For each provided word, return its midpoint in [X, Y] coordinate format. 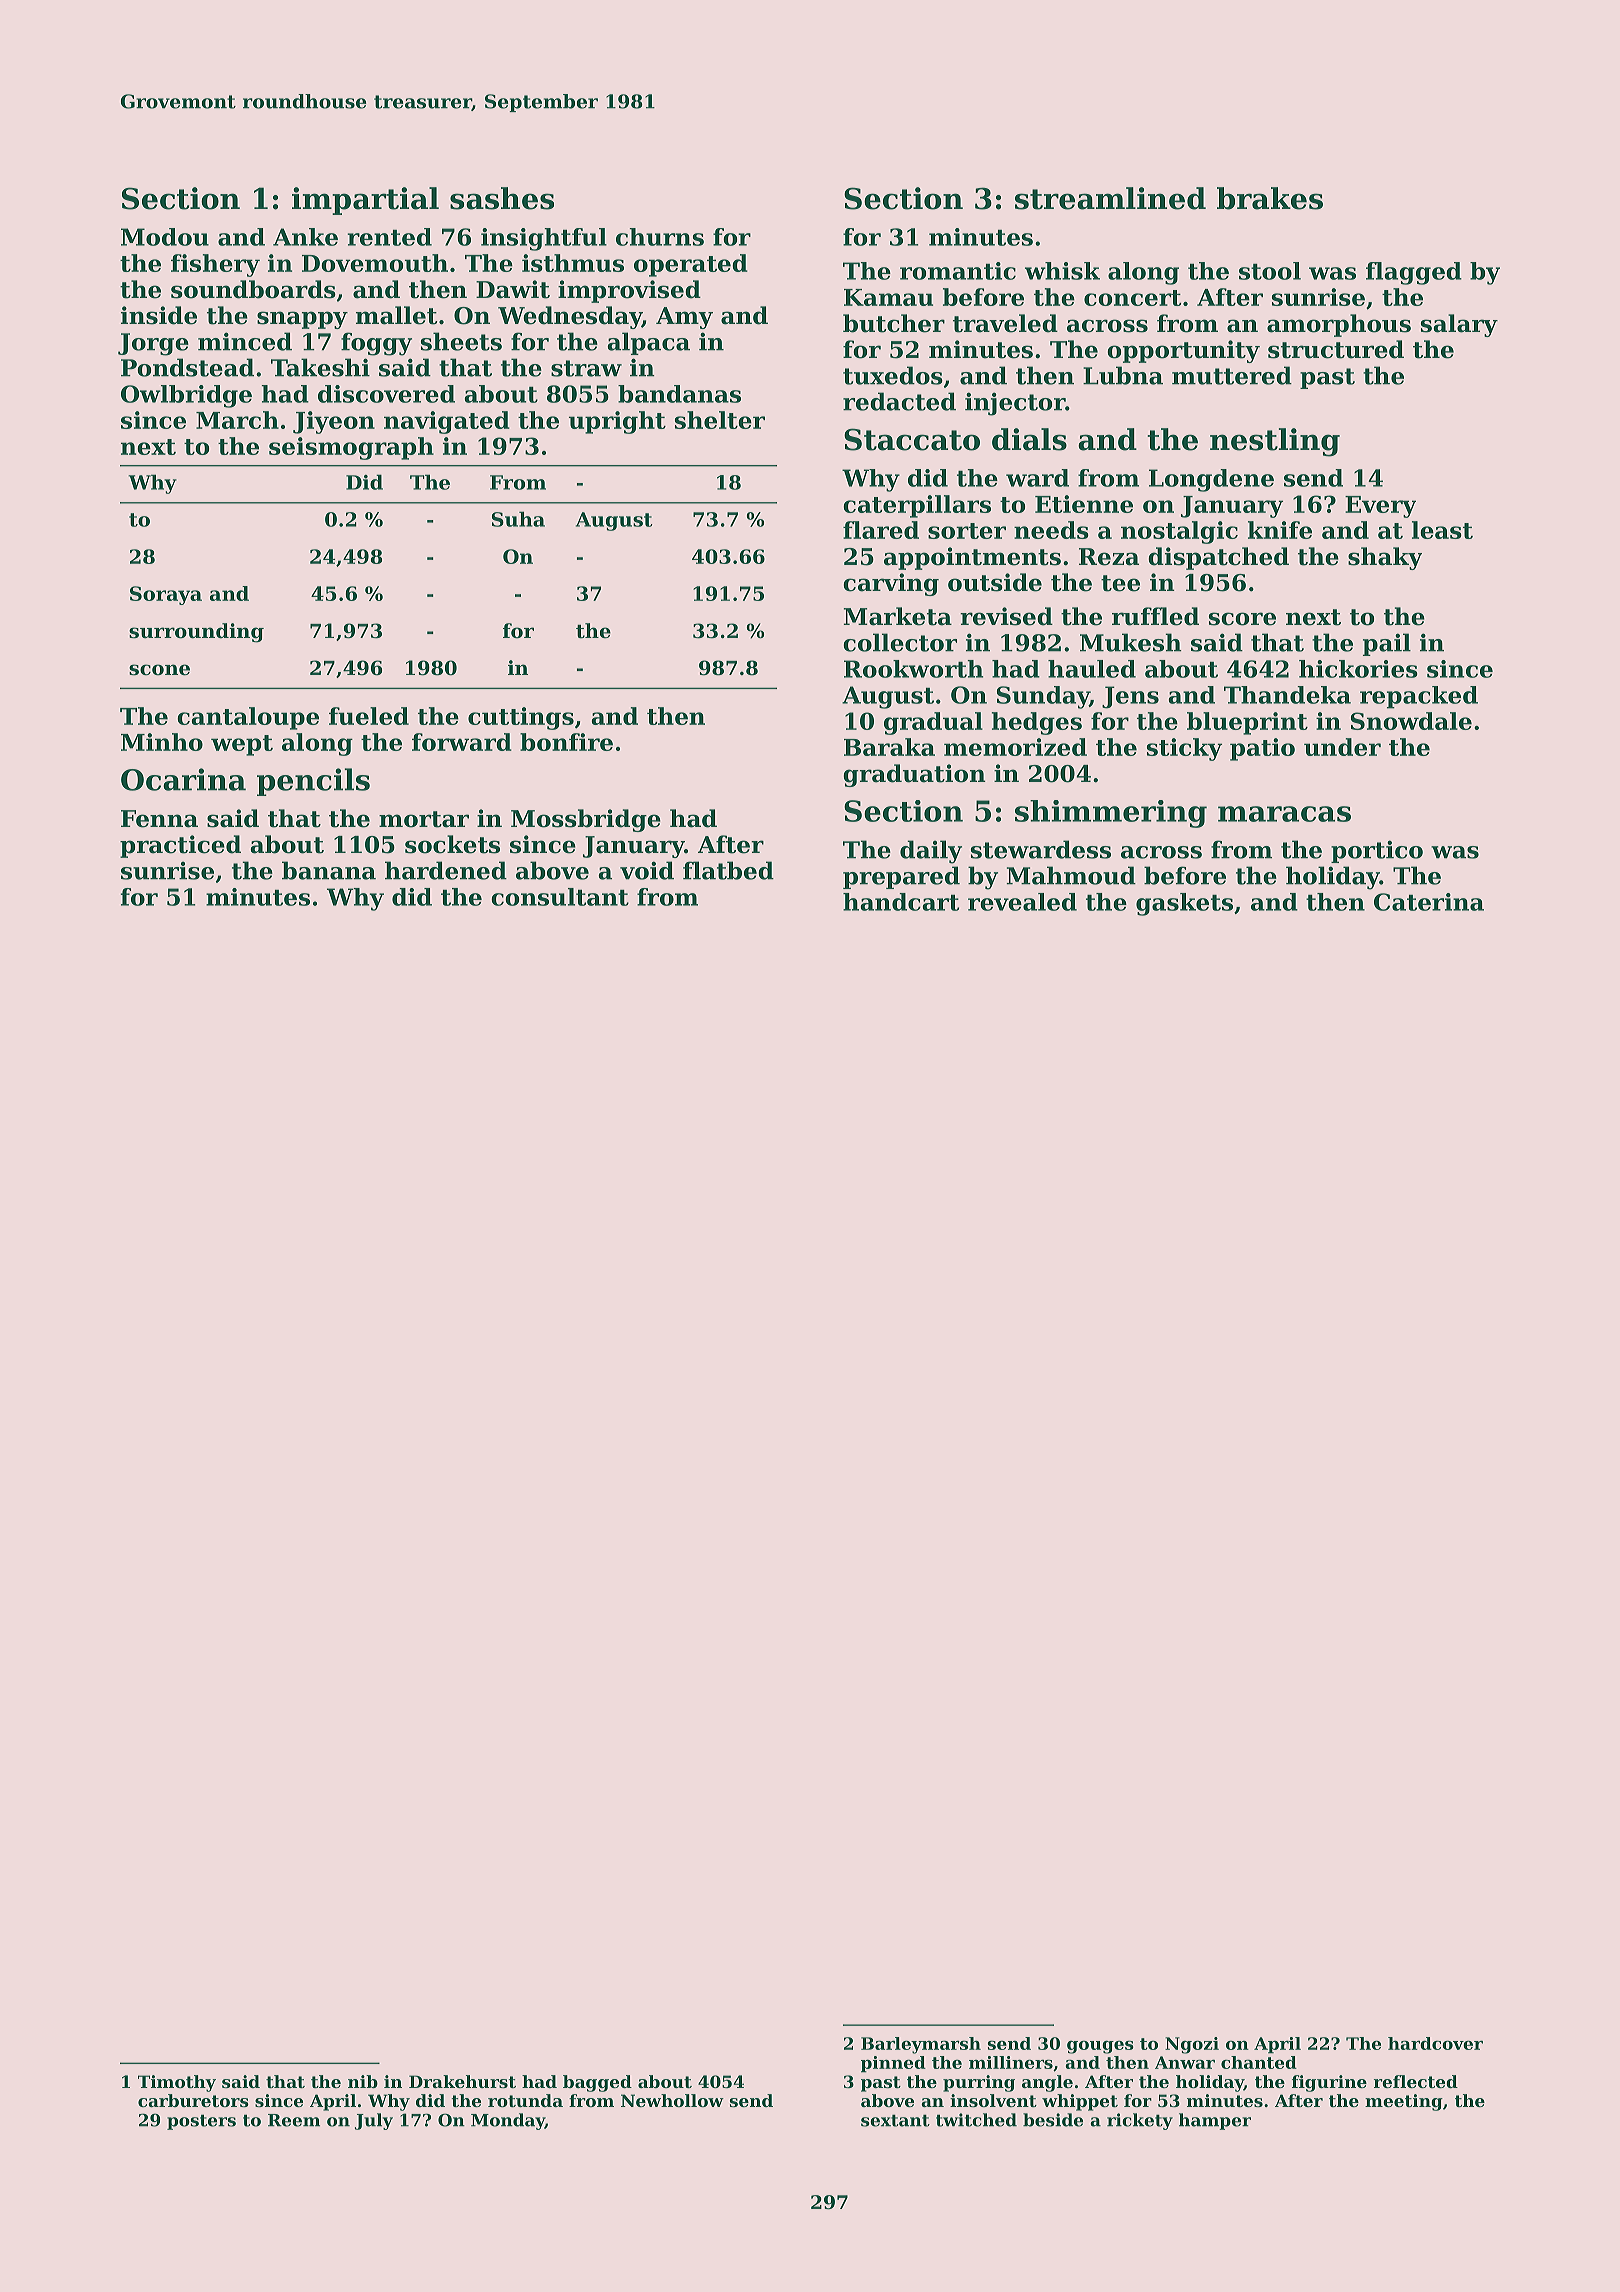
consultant [560, 897]
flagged [1414, 273]
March [237, 420]
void [647, 870]
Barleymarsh [921, 2045]
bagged [597, 2083]
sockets [452, 844]
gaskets [1184, 904]
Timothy [177, 2083]
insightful [544, 239]
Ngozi [1192, 2045]
